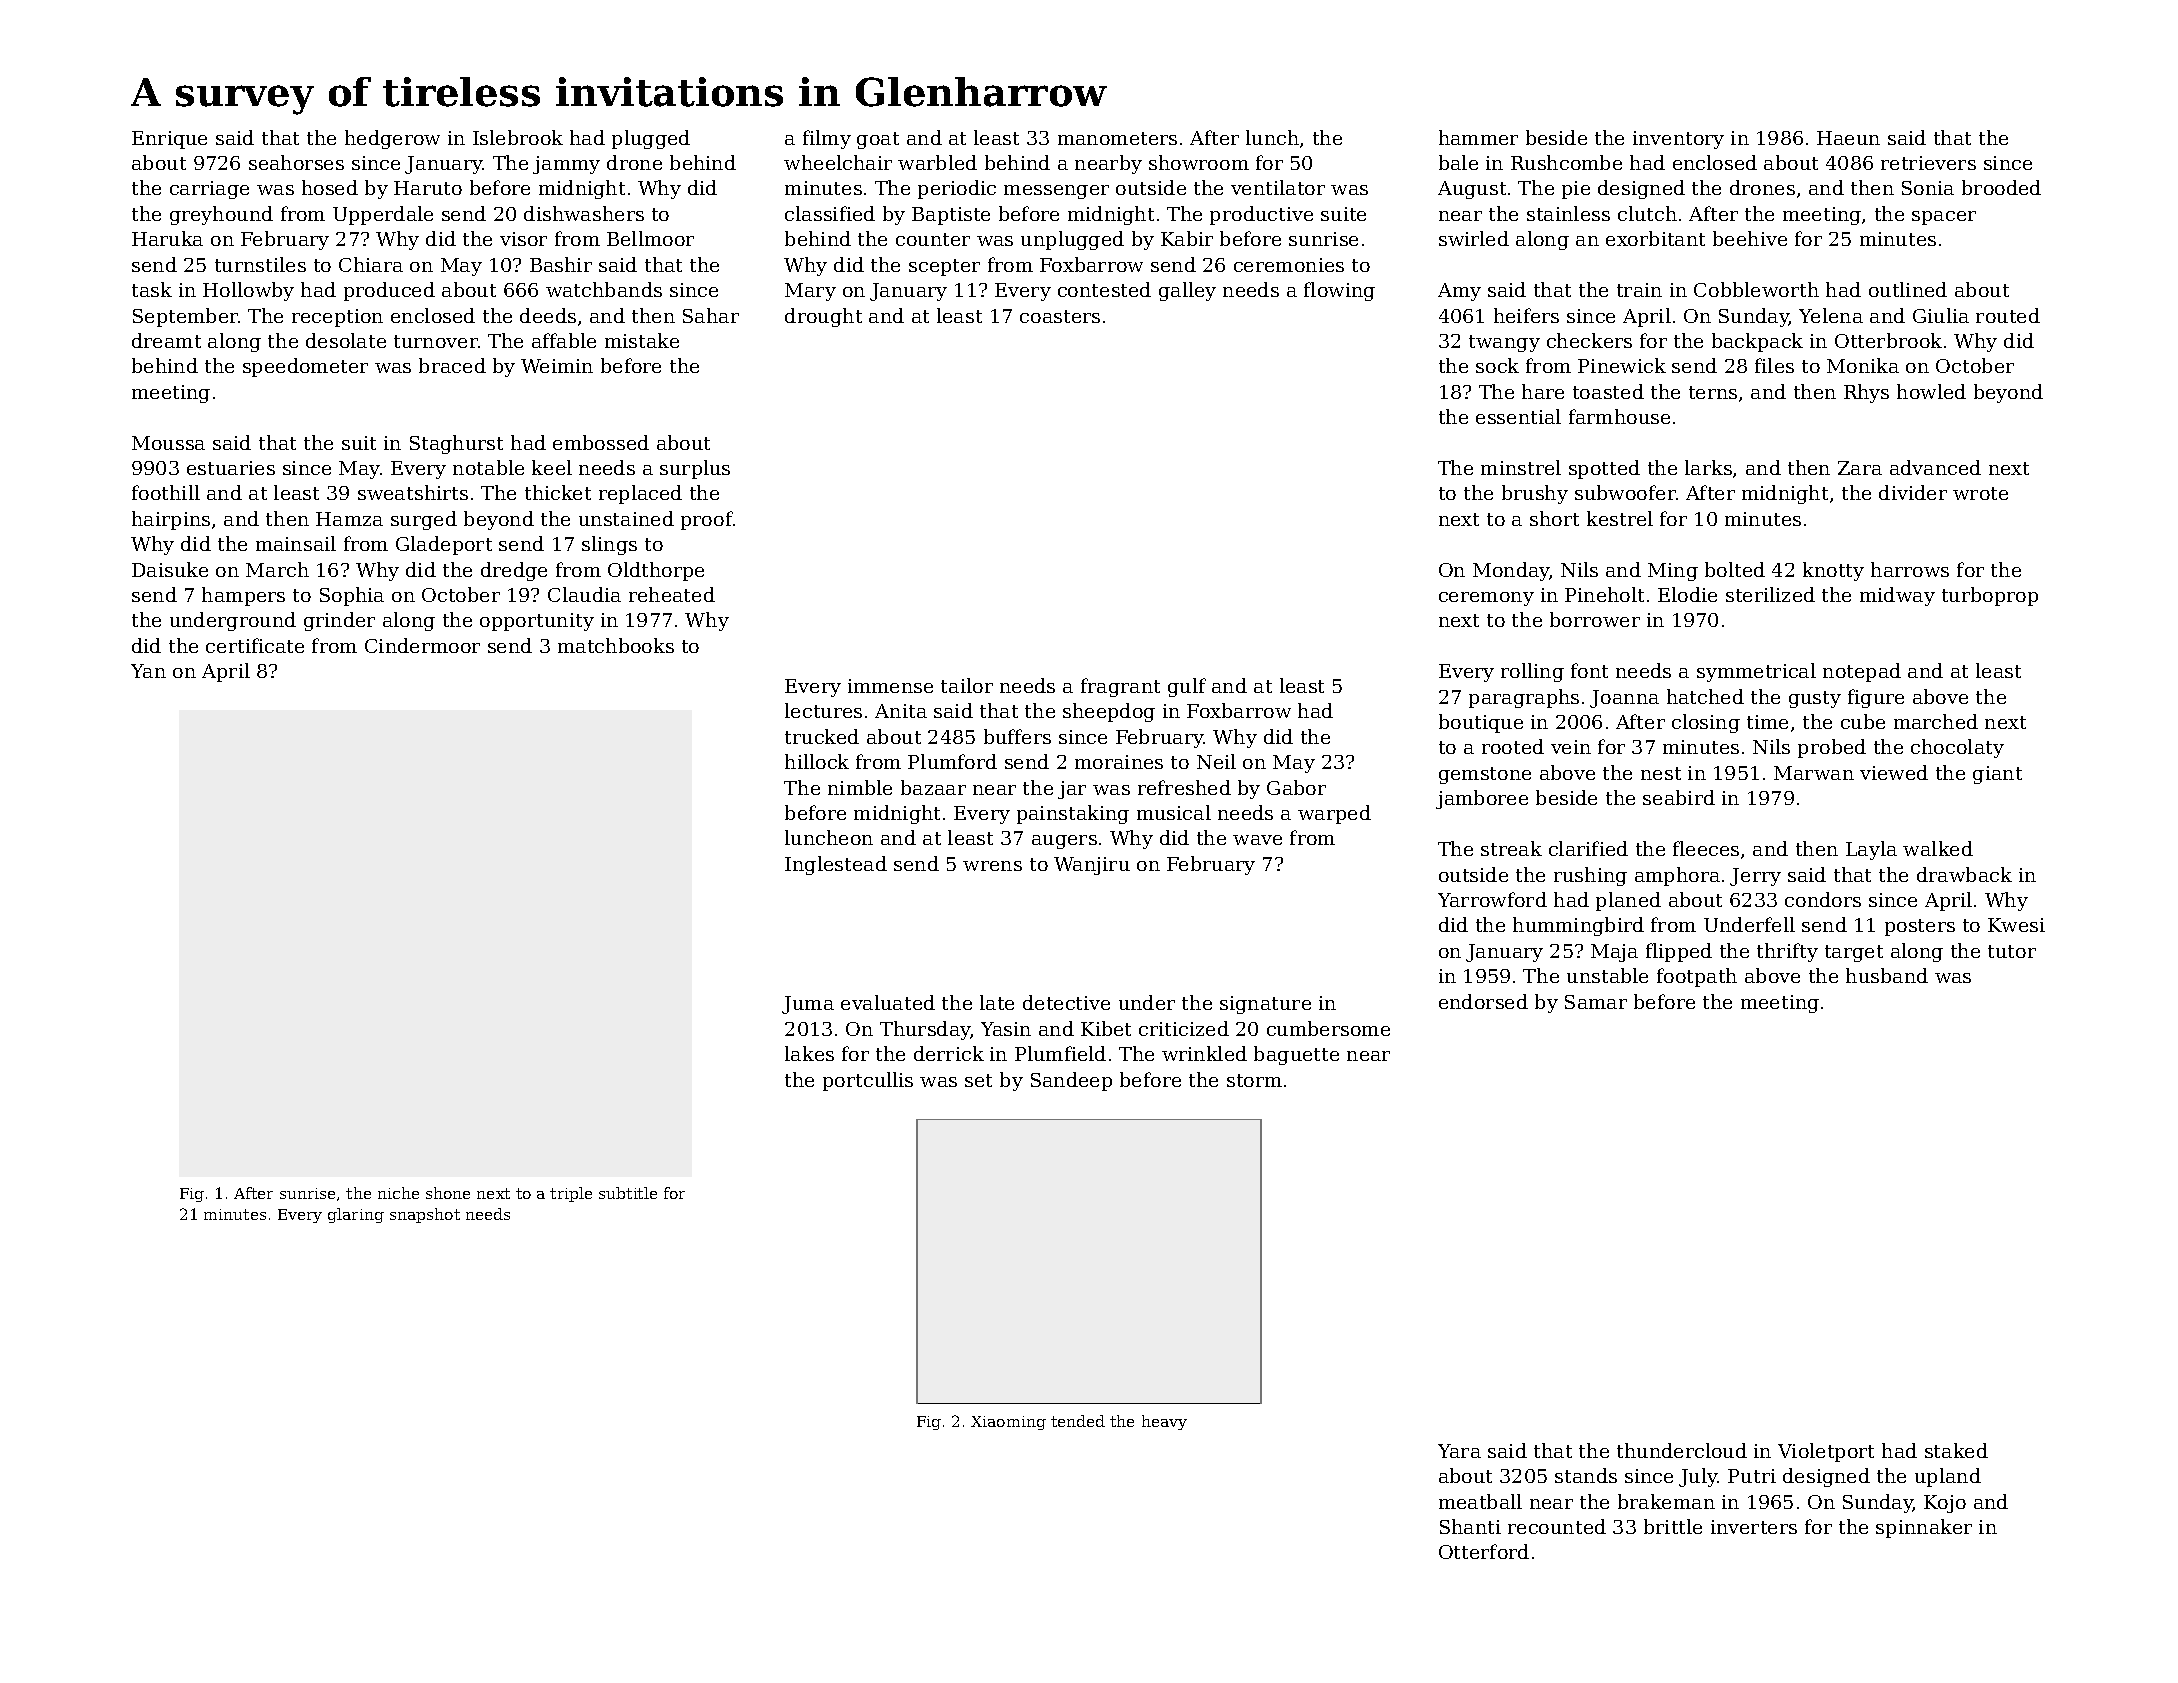 This screenshot has height=1683, width=2178. I want to click on Staghurst, so click(456, 444).
